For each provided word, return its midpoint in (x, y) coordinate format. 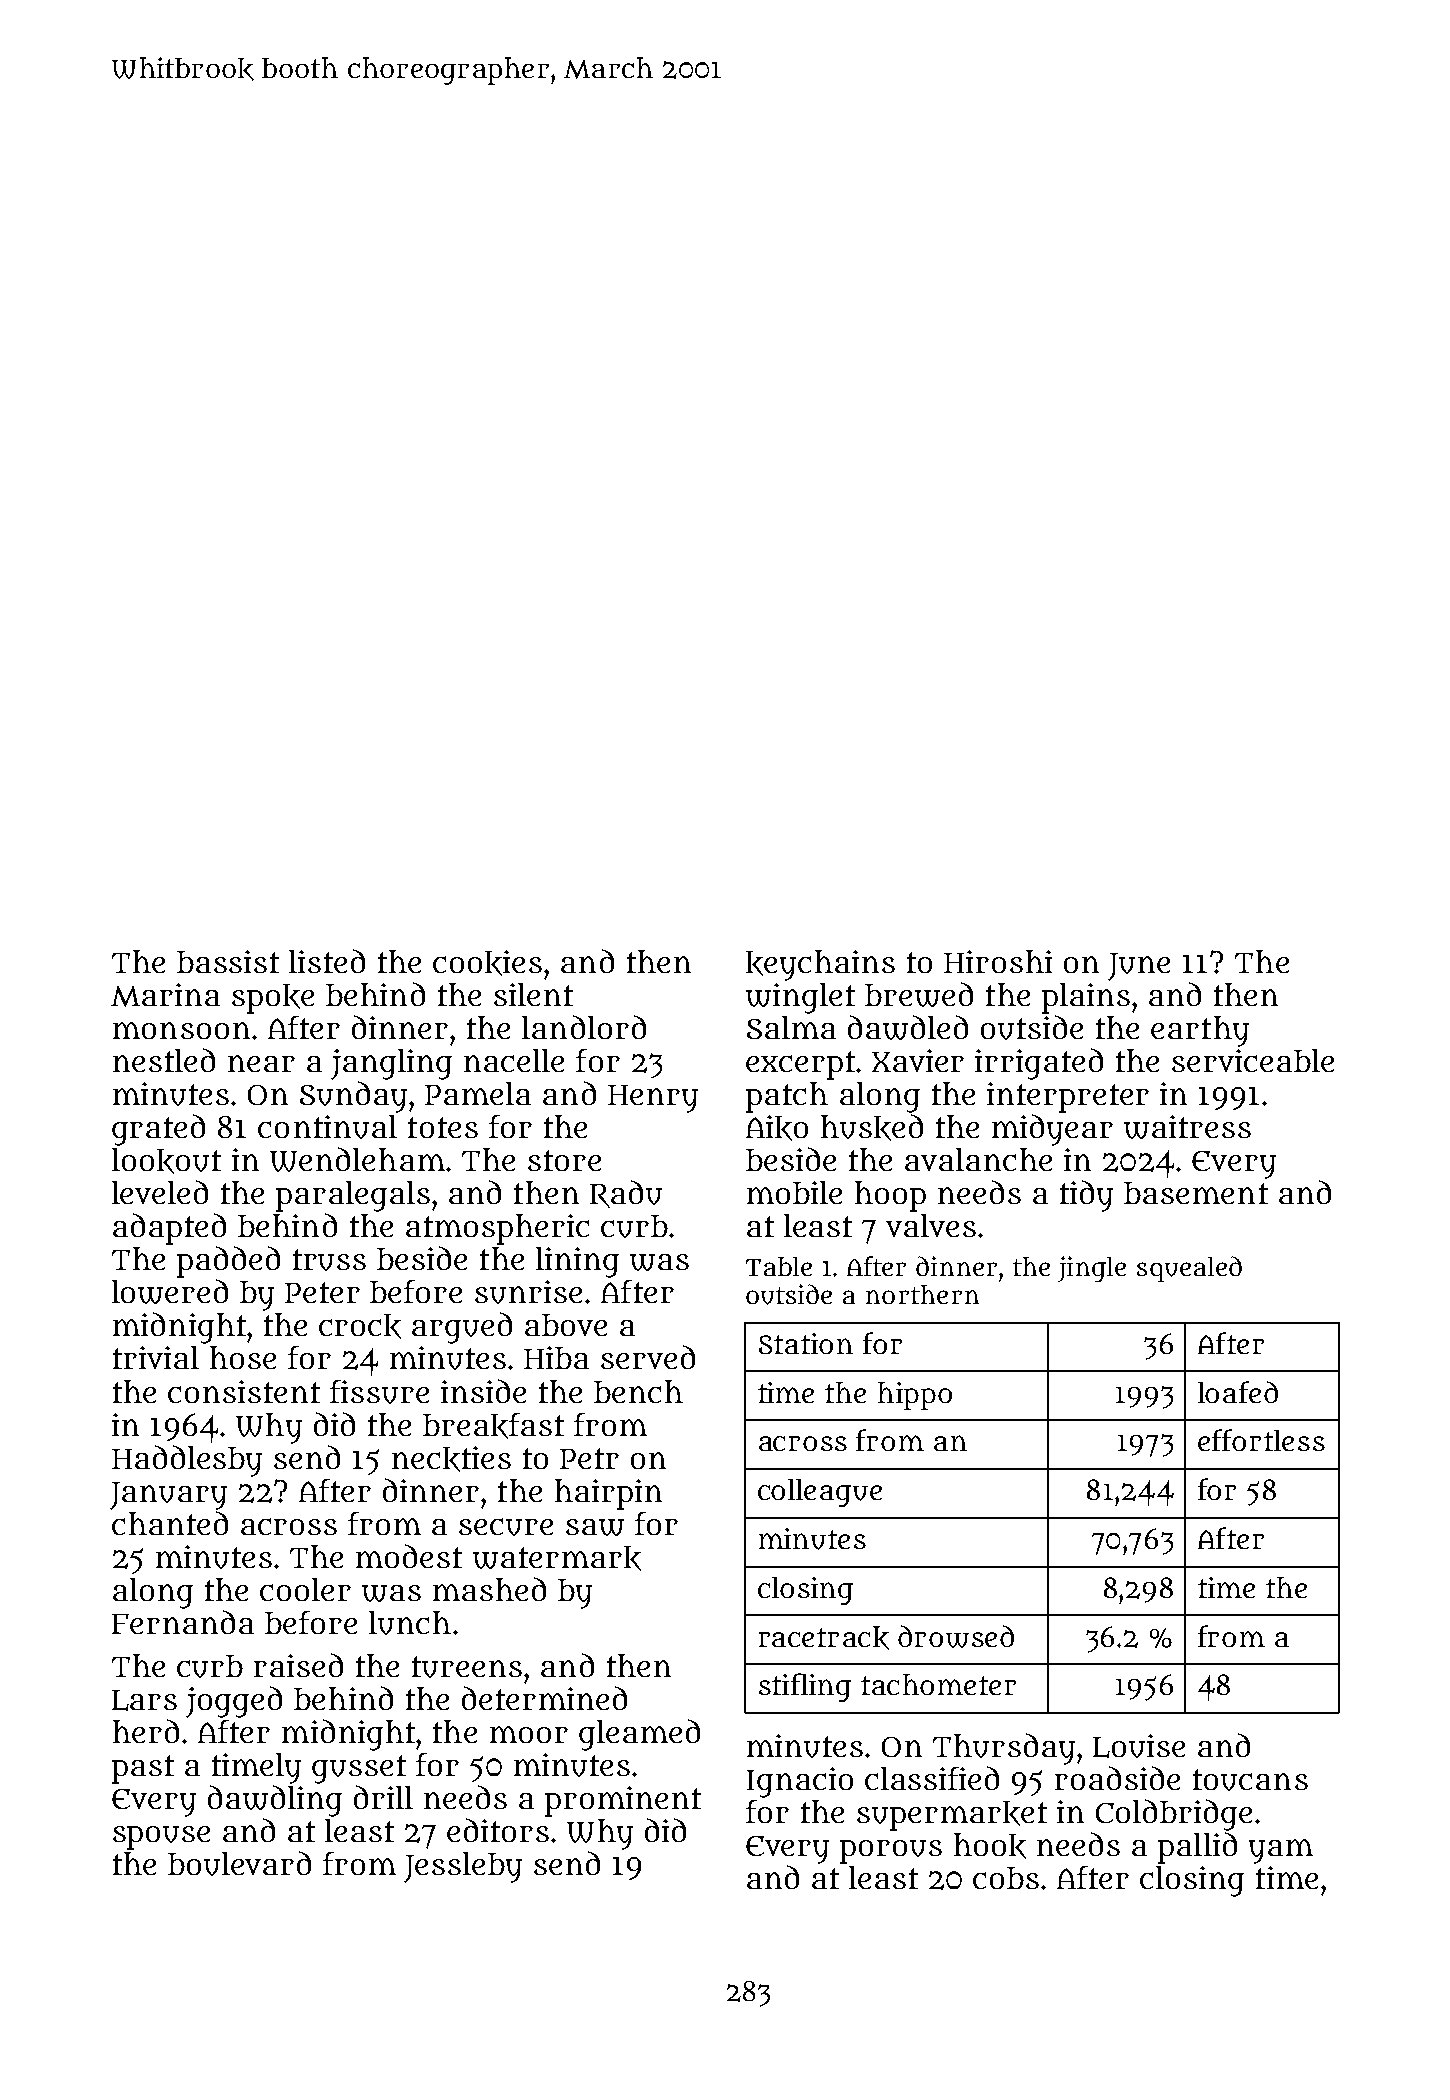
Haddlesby (187, 1461)
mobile (794, 1192)
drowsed (956, 1636)
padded (228, 1262)
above (566, 1325)
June (1139, 967)
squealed (1189, 1269)
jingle (1092, 1269)
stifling (805, 1687)
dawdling (275, 1801)
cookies (487, 963)
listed (327, 961)
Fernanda (183, 1622)
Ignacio (800, 1782)
